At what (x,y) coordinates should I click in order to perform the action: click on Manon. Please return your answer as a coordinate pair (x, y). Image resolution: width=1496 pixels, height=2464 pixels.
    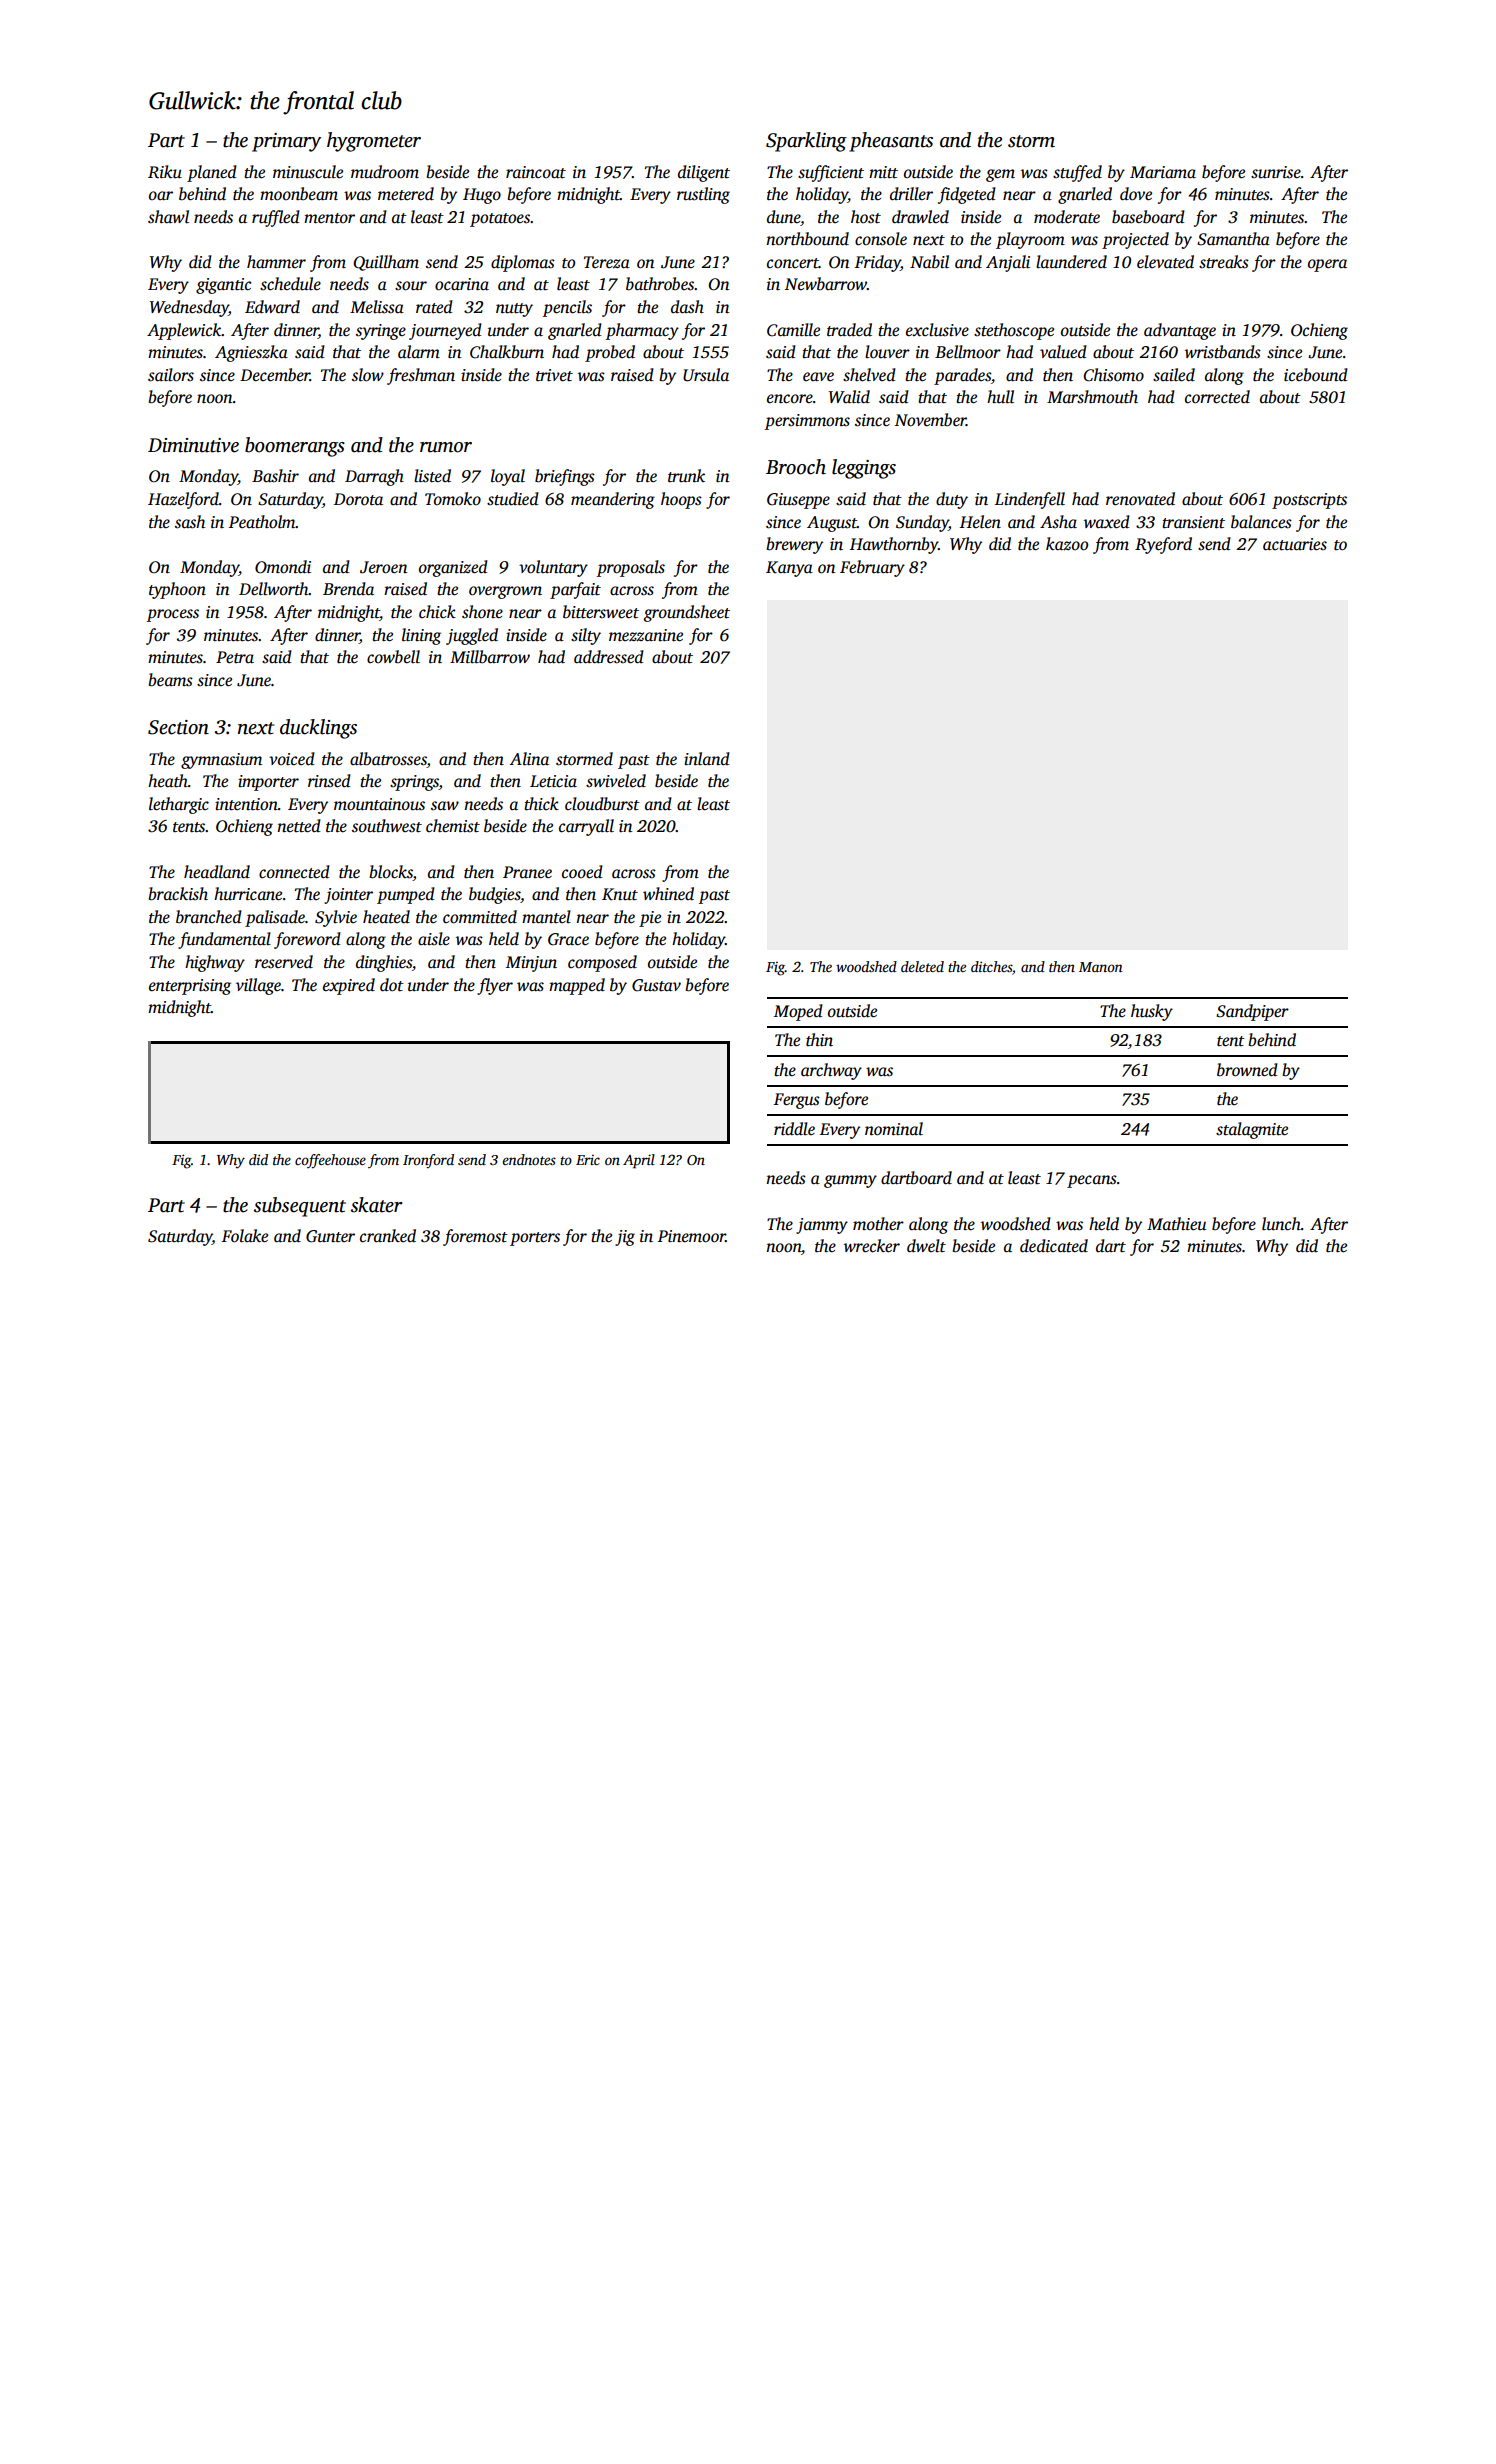
    Looking at the image, I should click on (1101, 967).
